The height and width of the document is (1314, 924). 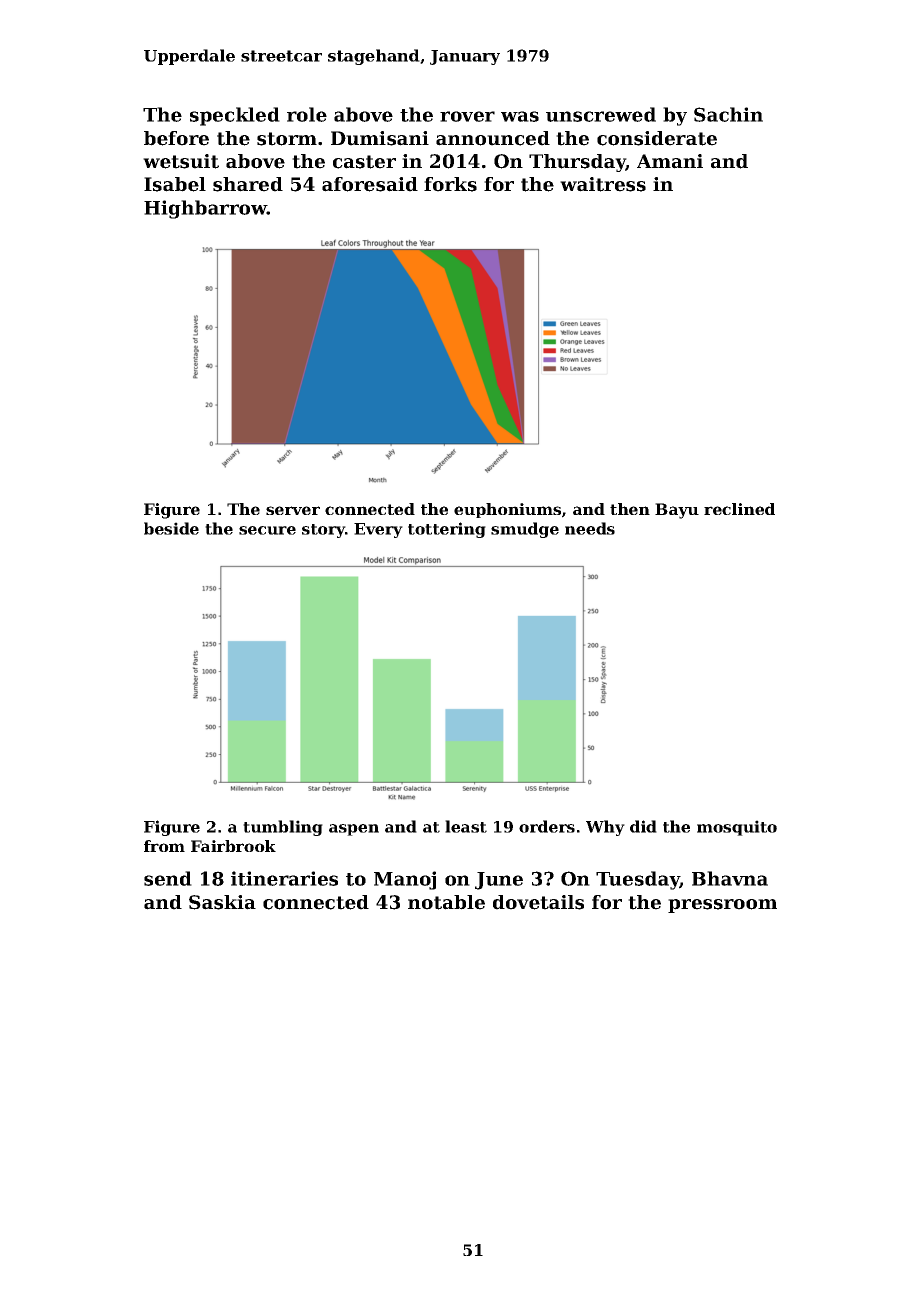 I want to click on forks, so click(x=450, y=184).
